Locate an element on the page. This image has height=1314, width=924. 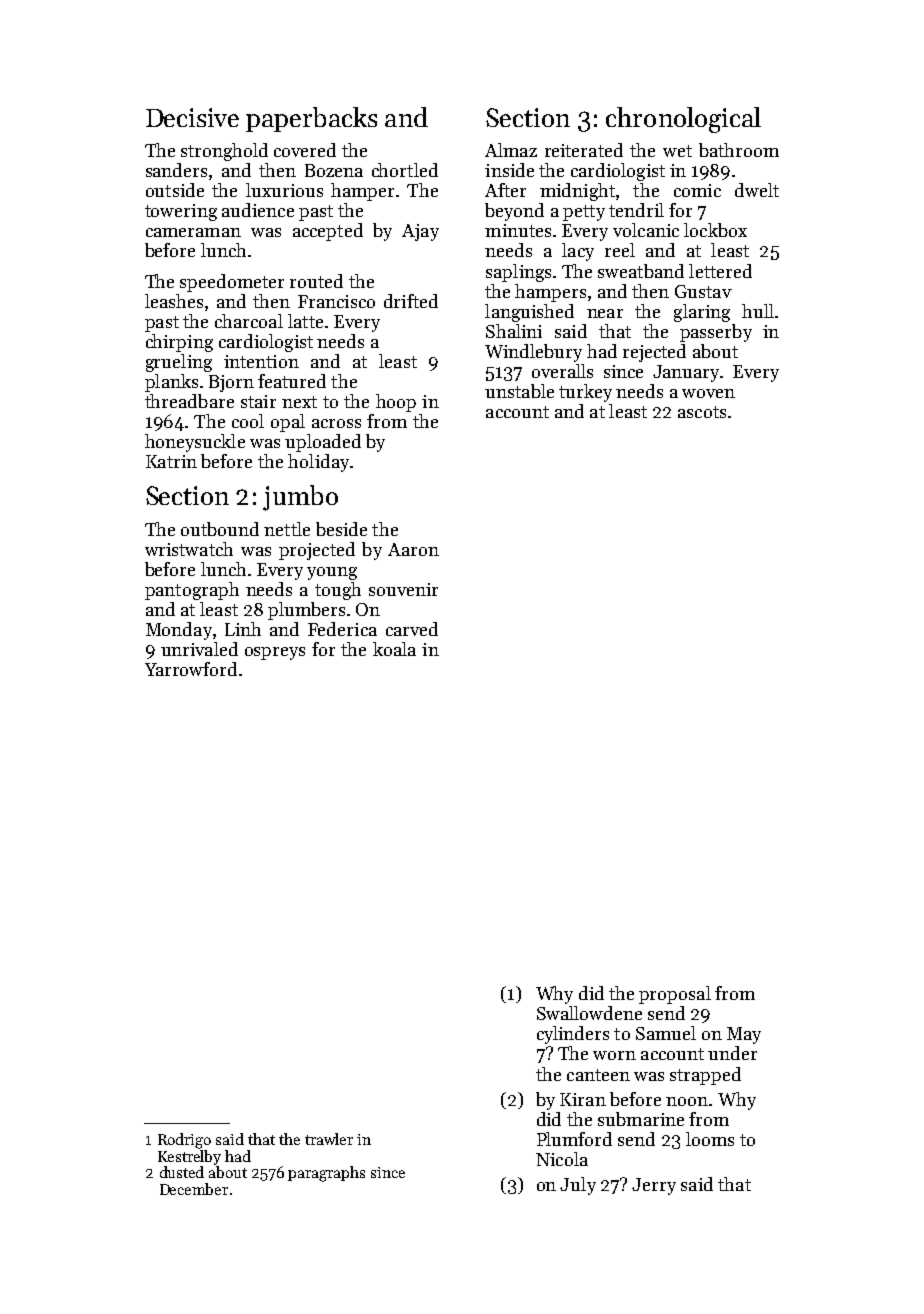
minutes is located at coordinates (518, 230).
